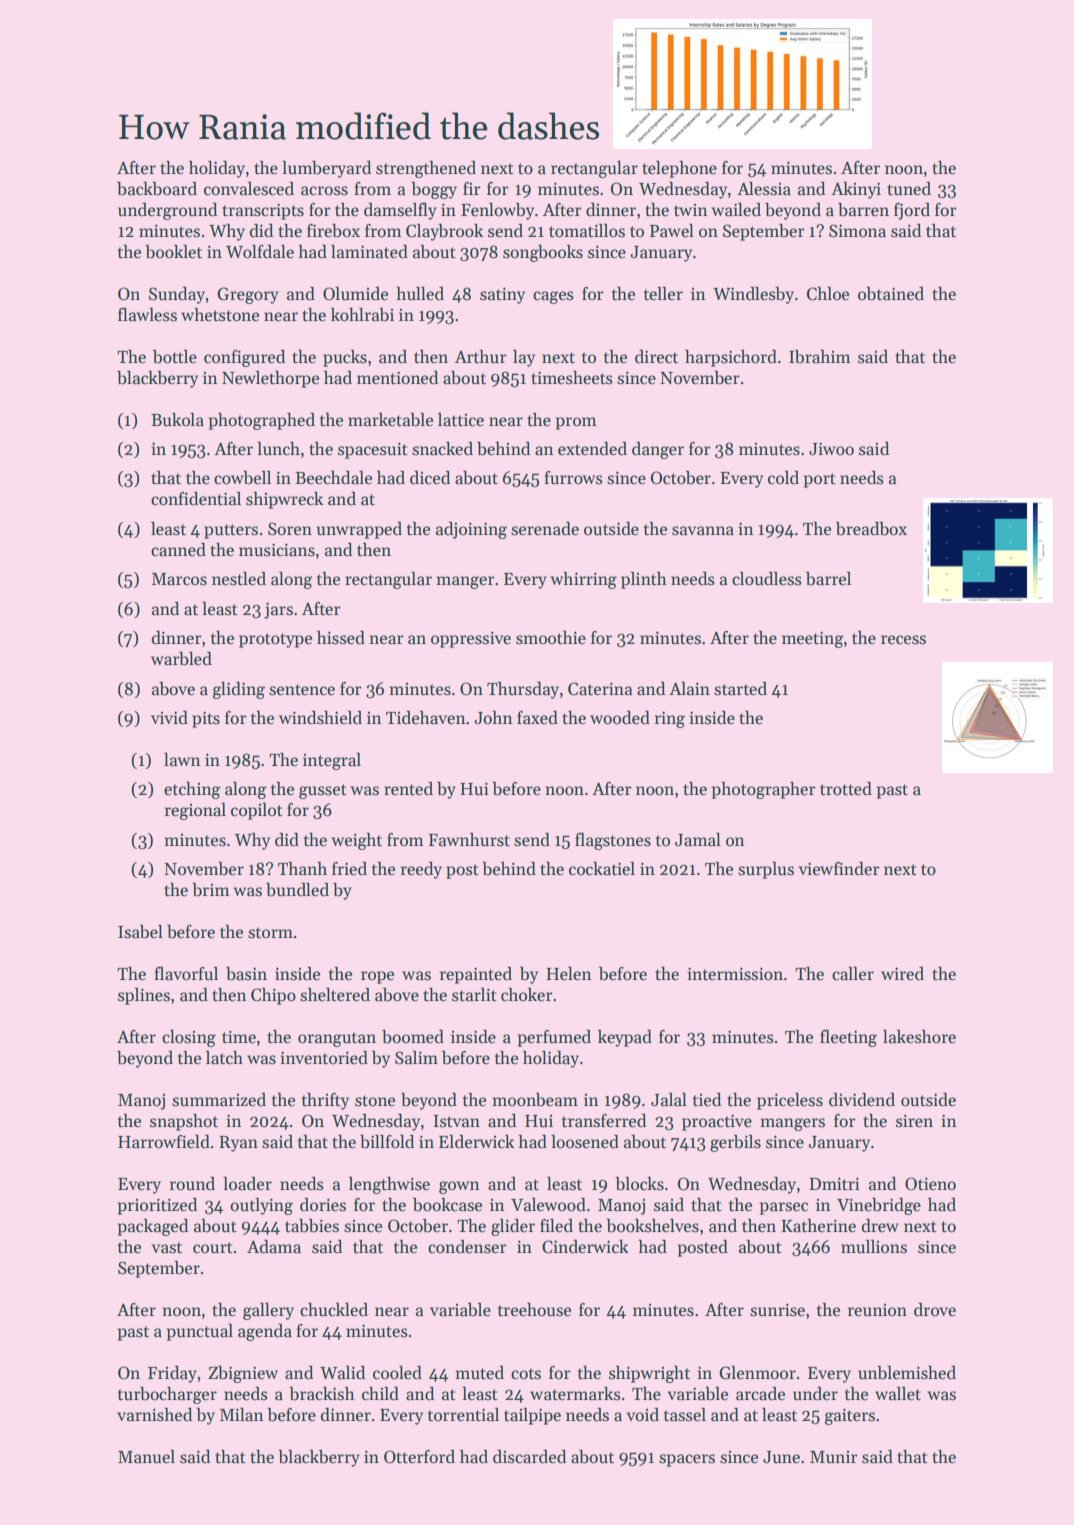 The image size is (1074, 1525). What do you see at coordinates (182, 760) in the image?
I see `lawn` at bounding box center [182, 760].
